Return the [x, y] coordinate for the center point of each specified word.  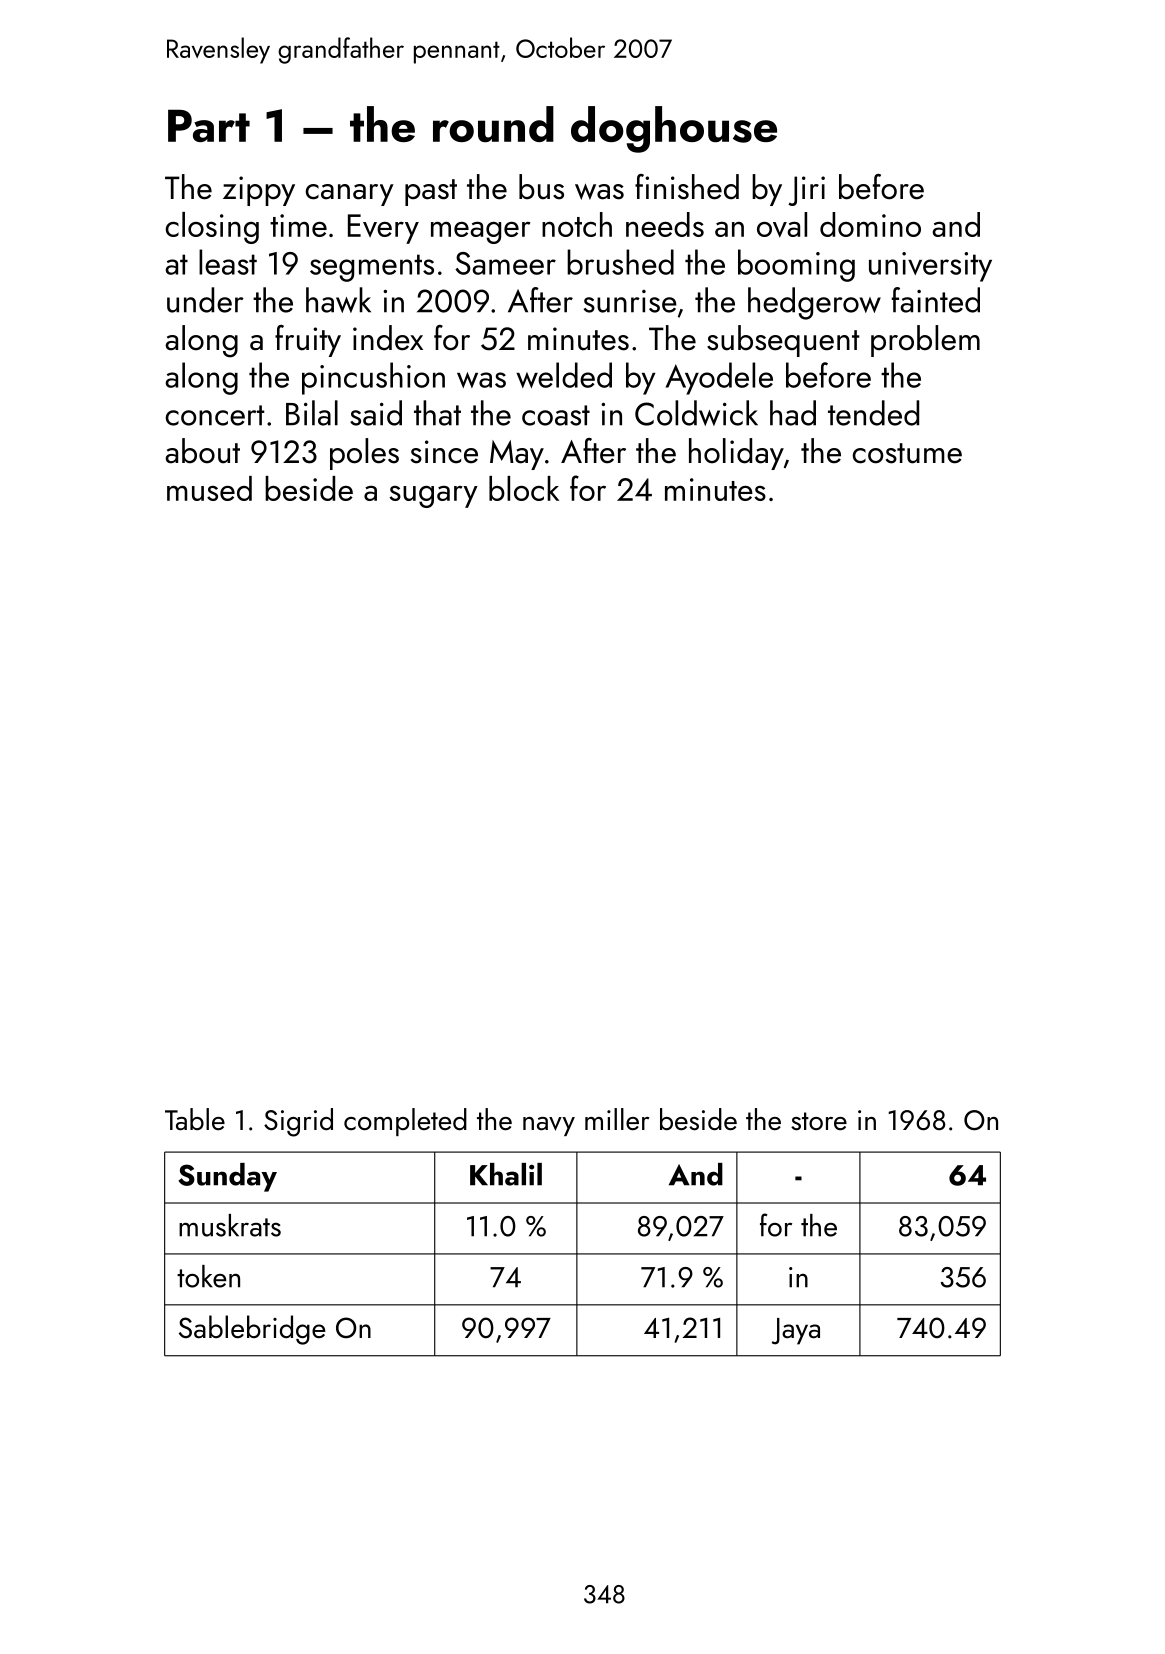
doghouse [674, 129]
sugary [433, 497]
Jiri [806, 191]
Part [209, 125]
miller [617, 1119]
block [524, 488]
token [208, 1276]
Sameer [505, 263]
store [819, 1121]
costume [907, 453]
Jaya [796, 1331]
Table [195, 1119]
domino [870, 224]
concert [215, 415]
